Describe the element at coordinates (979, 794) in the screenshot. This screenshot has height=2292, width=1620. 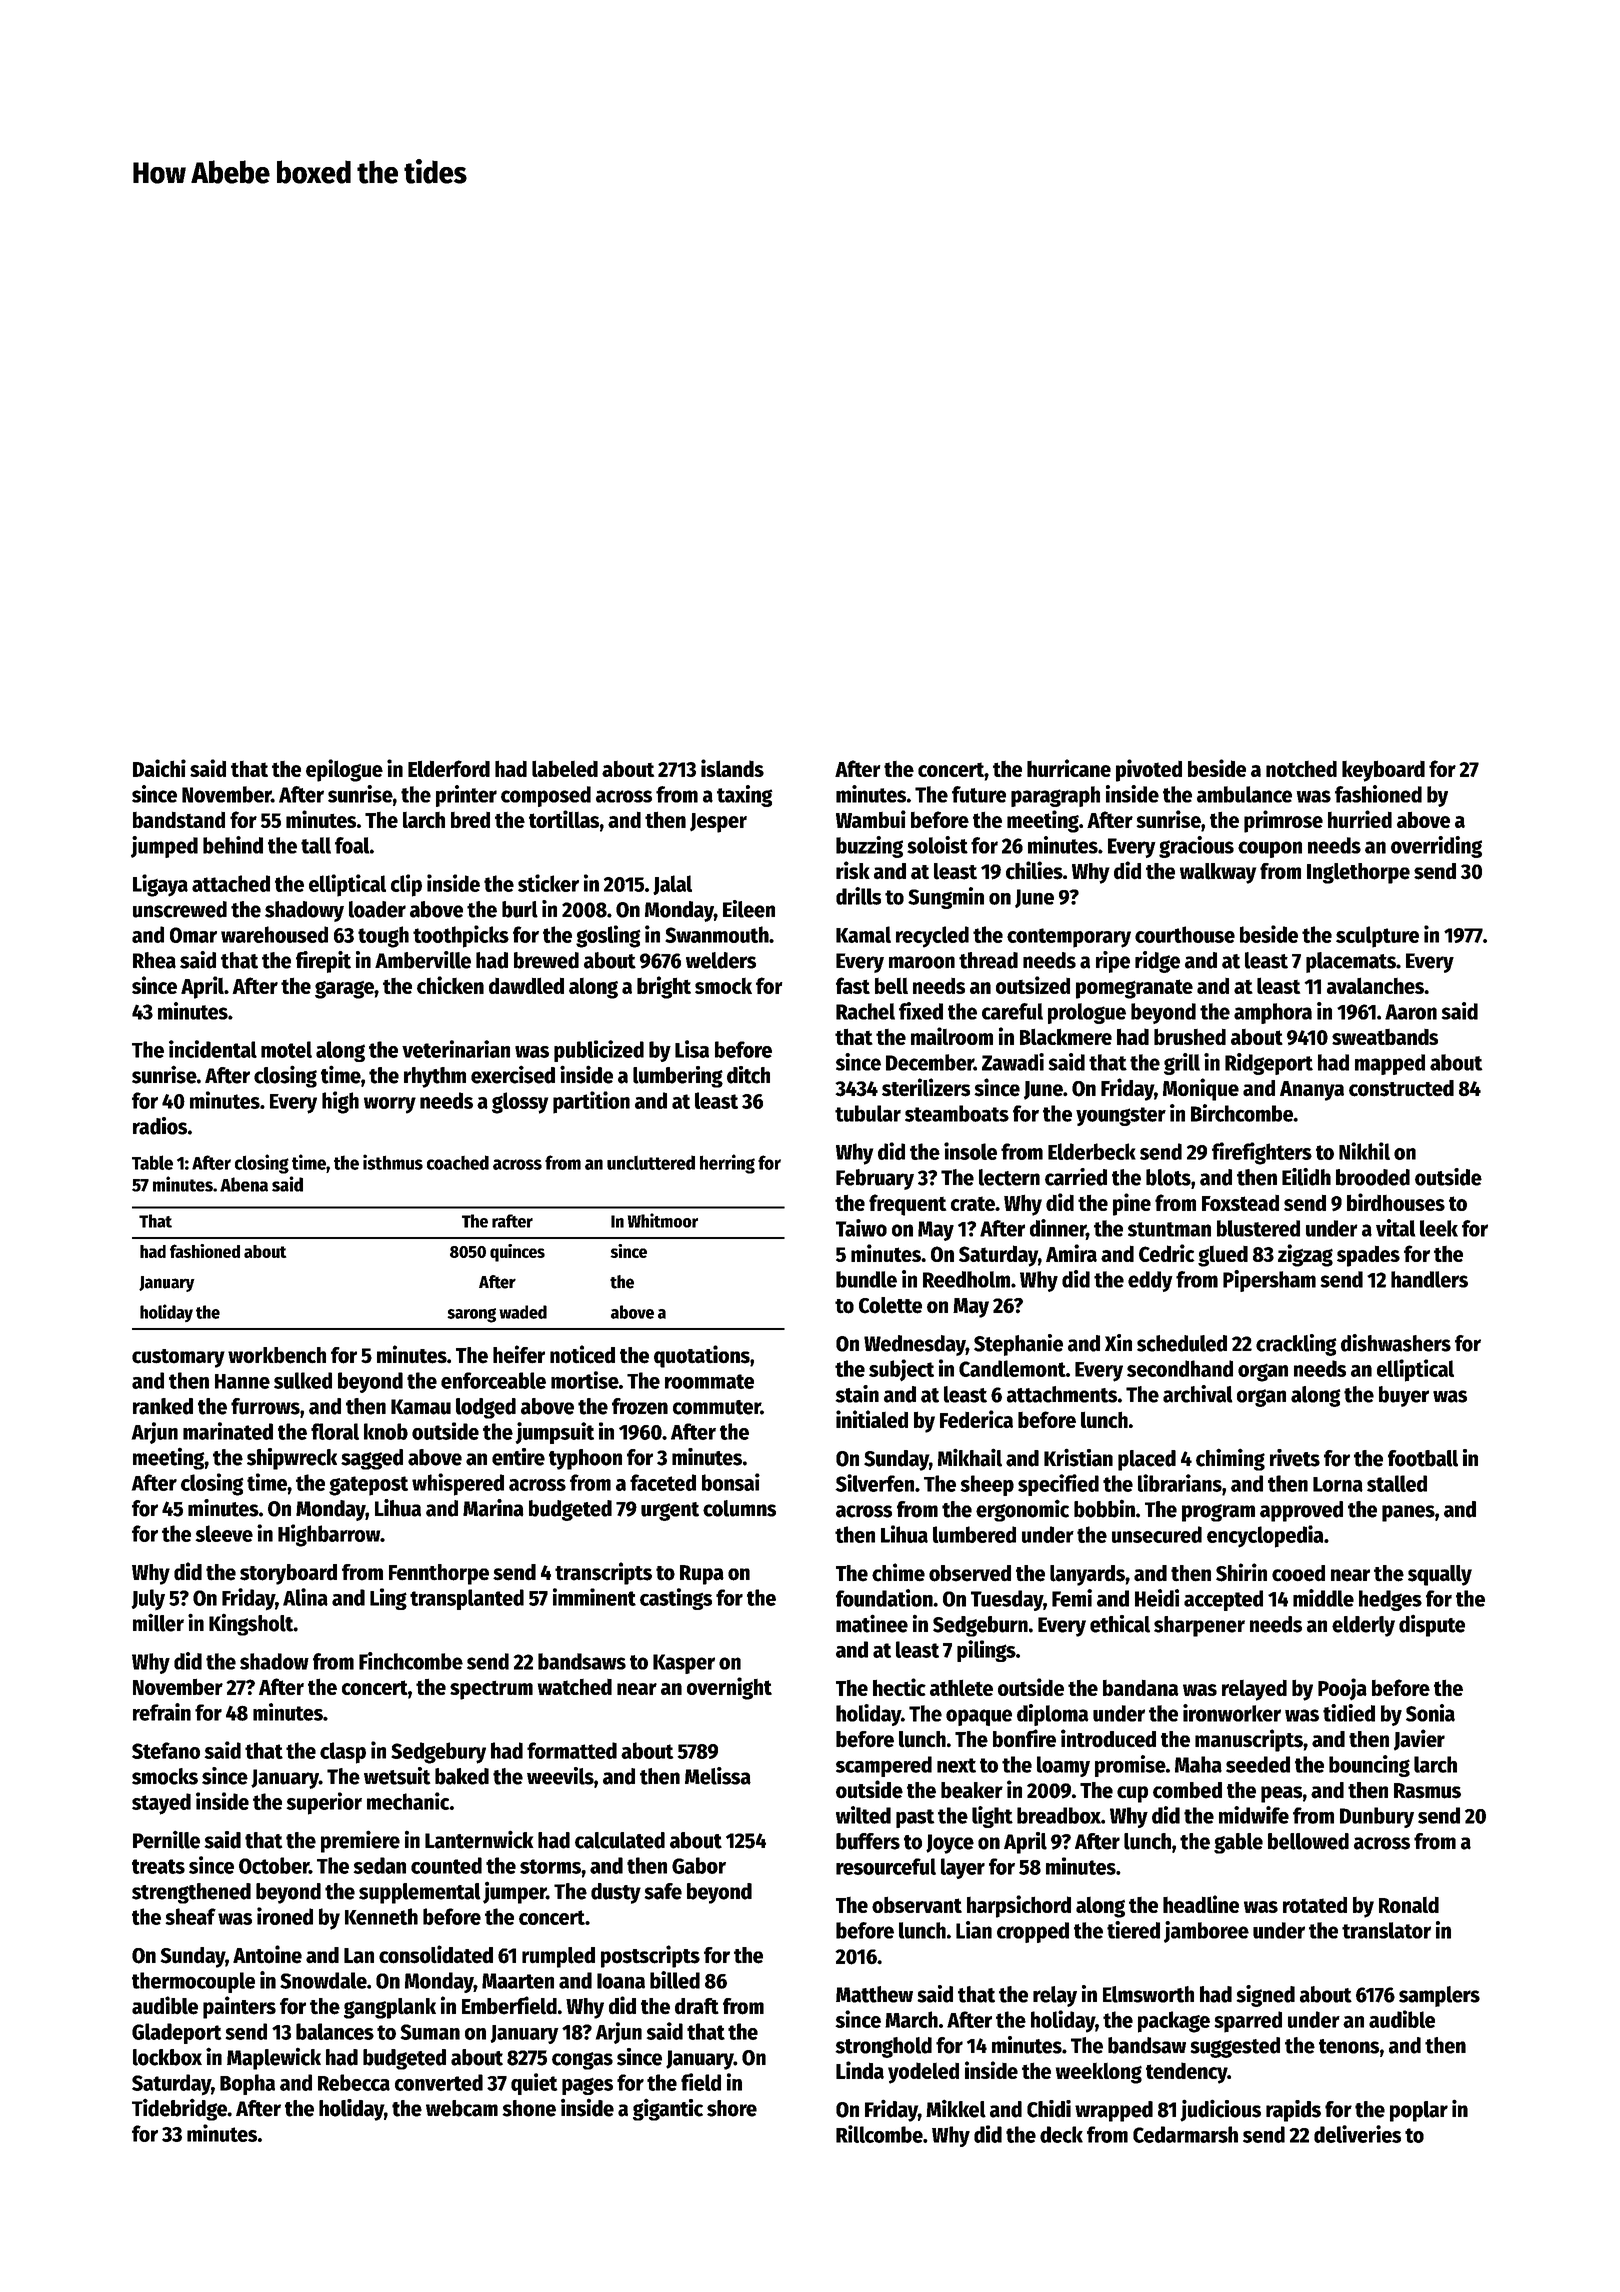
I see `future` at that location.
